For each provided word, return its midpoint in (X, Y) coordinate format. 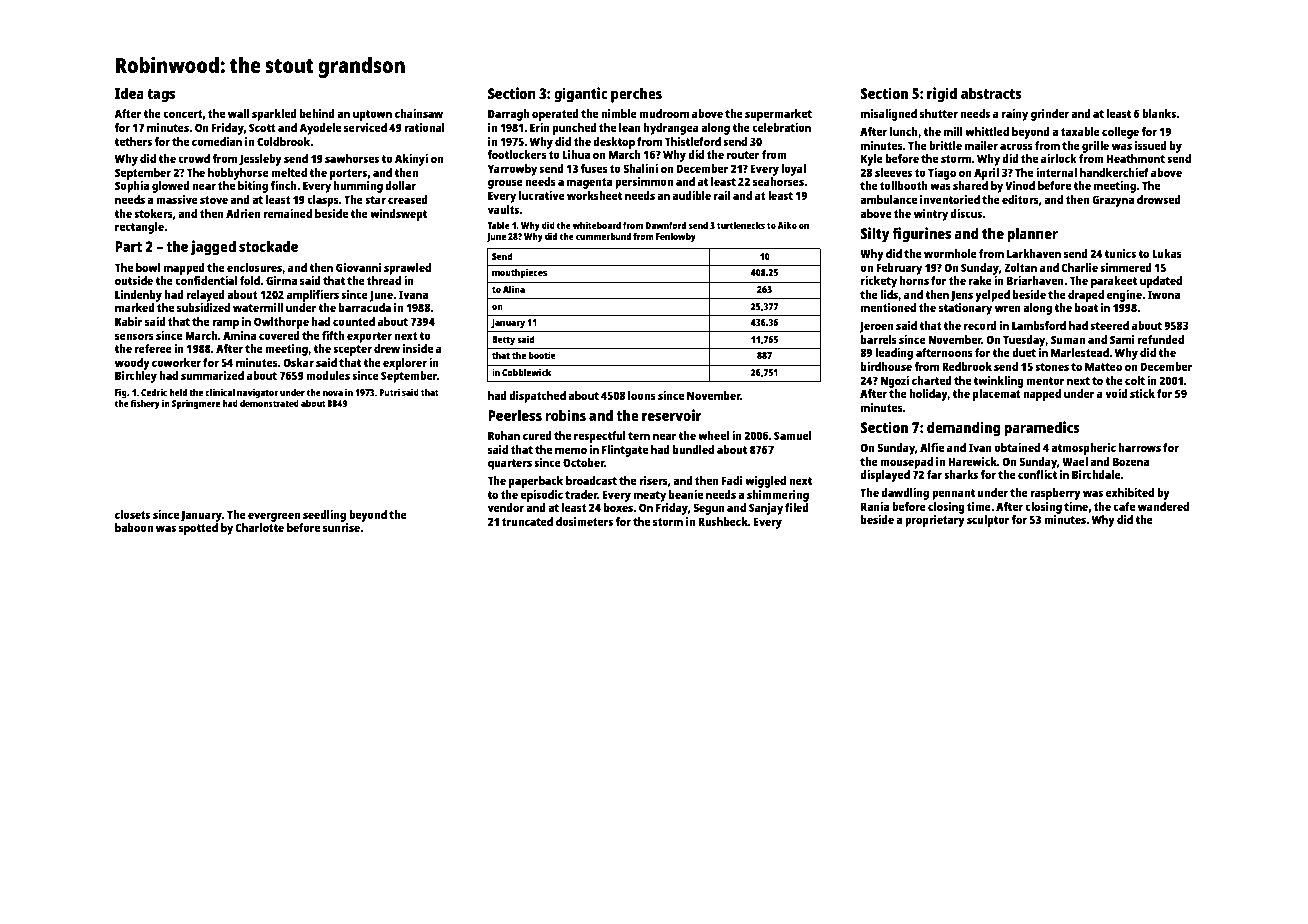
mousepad (906, 463)
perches (636, 95)
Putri (390, 392)
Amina (239, 335)
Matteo (1103, 366)
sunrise (341, 527)
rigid (942, 95)
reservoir (671, 415)
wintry (931, 215)
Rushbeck (723, 521)
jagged (213, 248)
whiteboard (597, 225)
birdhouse (886, 366)
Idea (129, 93)
